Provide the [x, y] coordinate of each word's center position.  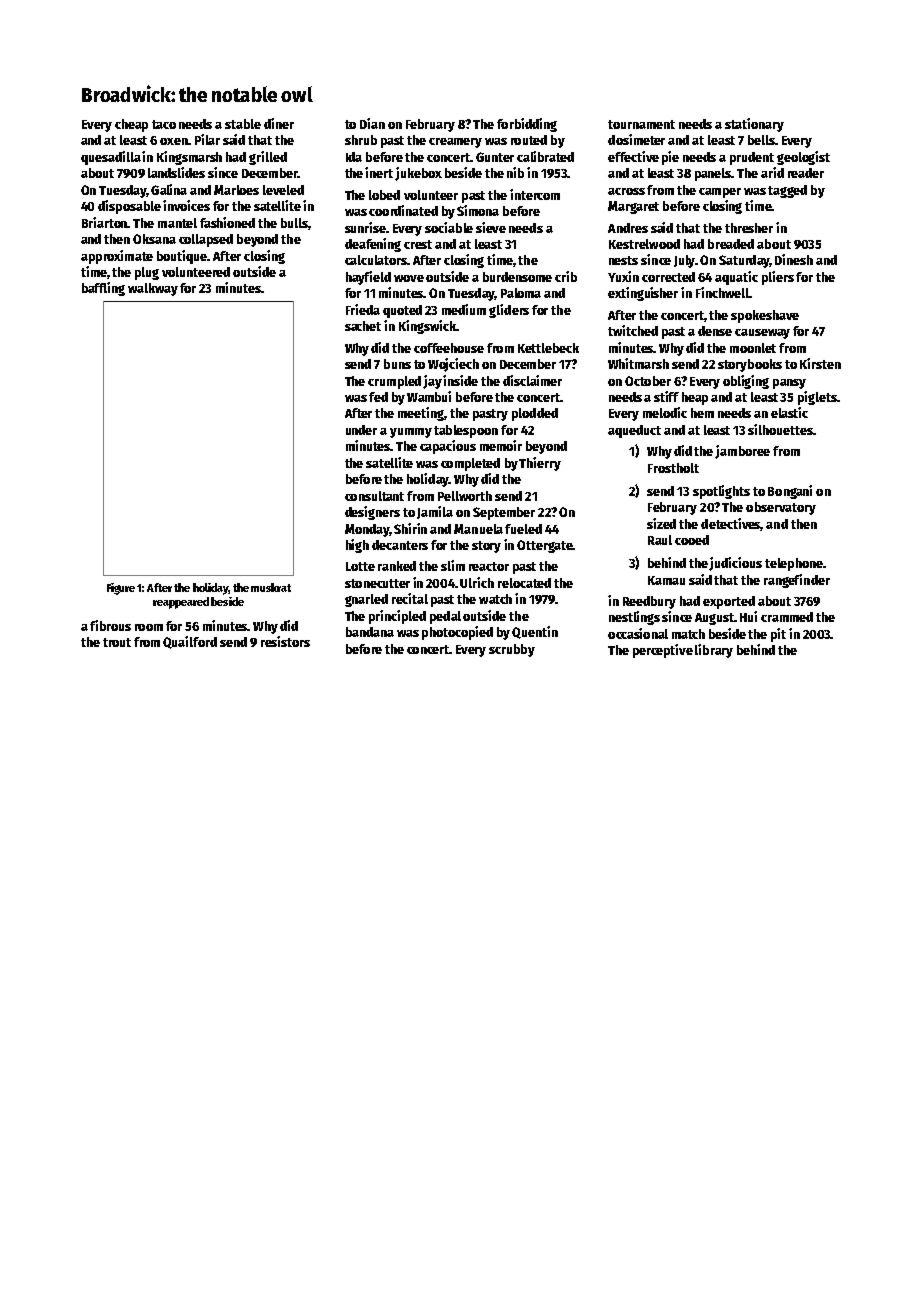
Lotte [360, 566]
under [361, 430]
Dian [372, 123]
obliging [746, 382]
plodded [535, 414]
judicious [735, 564]
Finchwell [722, 292]
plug [147, 273]
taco [164, 124]
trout [117, 642]
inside [460, 380]
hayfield [368, 278]
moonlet [753, 348]
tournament [641, 124]
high [357, 546]
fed [378, 397]
